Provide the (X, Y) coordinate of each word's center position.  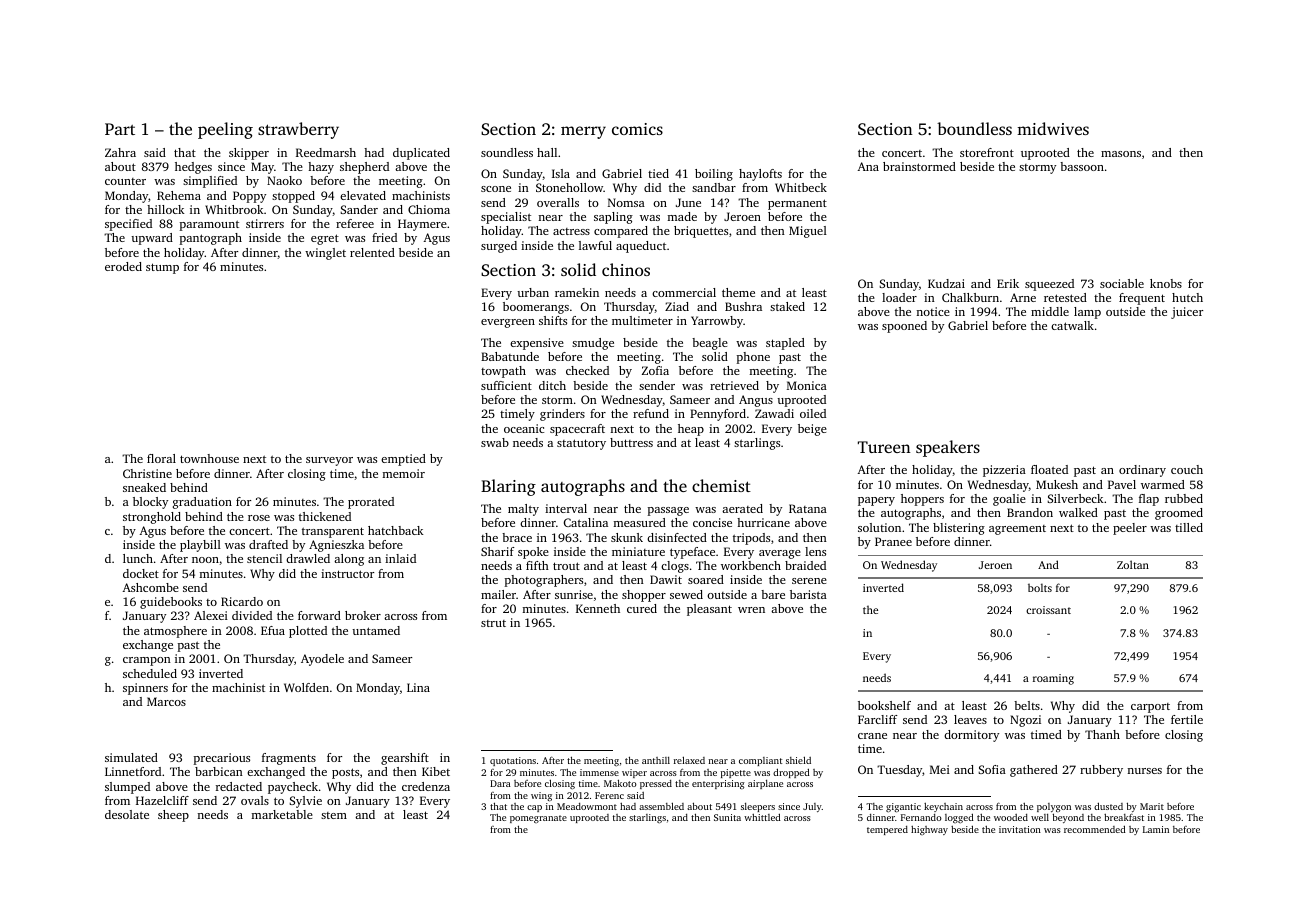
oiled (813, 413)
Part (120, 129)
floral (161, 458)
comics (637, 129)
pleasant (709, 610)
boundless (974, 128)
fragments (289, 759)
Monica (807, 385)
